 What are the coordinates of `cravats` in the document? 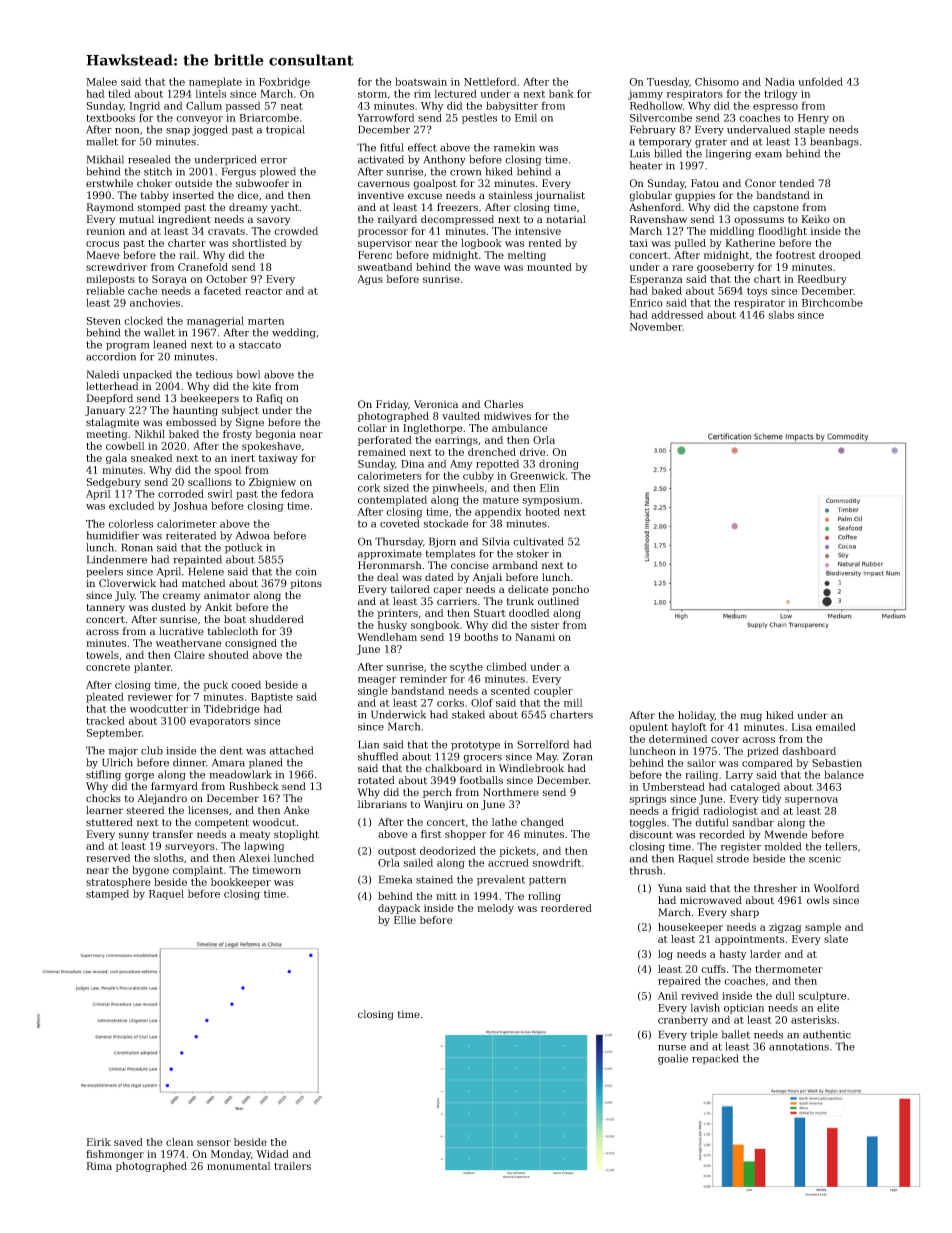 It's located at (226, 231).
